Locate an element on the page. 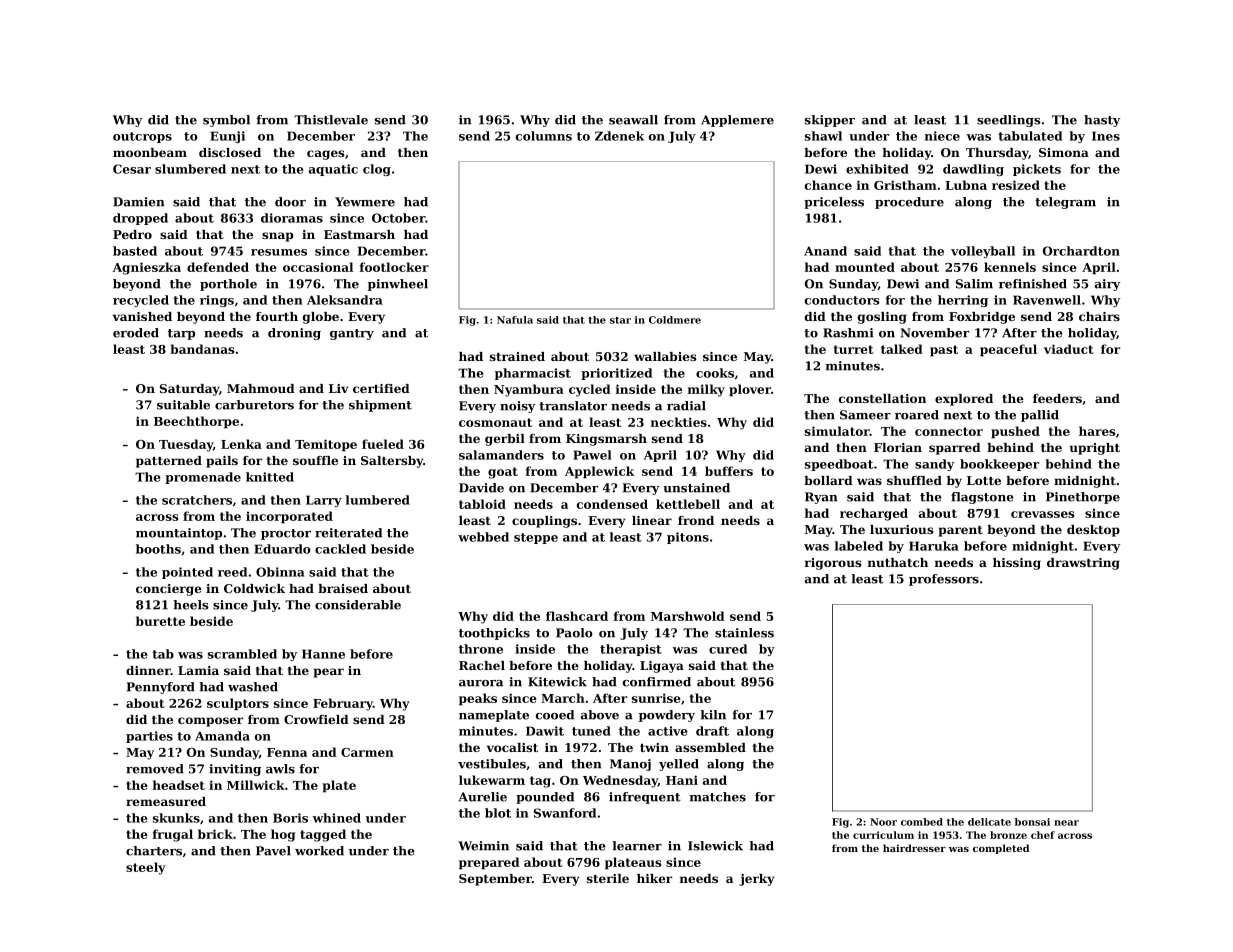 The image size is (1233, 952). professors is located at coordinates (944, 580).
